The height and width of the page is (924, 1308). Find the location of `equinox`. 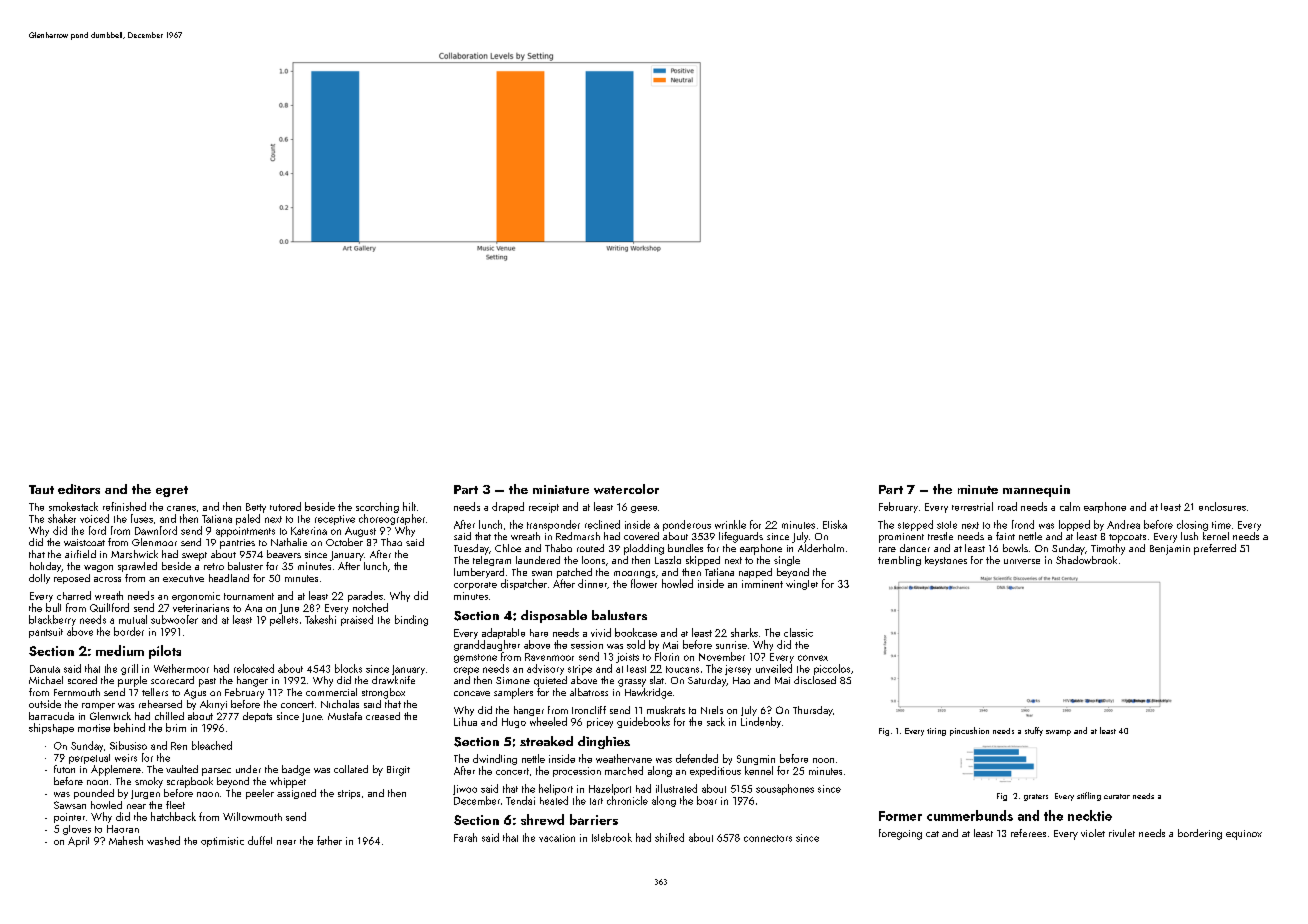

equinox is located at coordinates (1244, 835).
